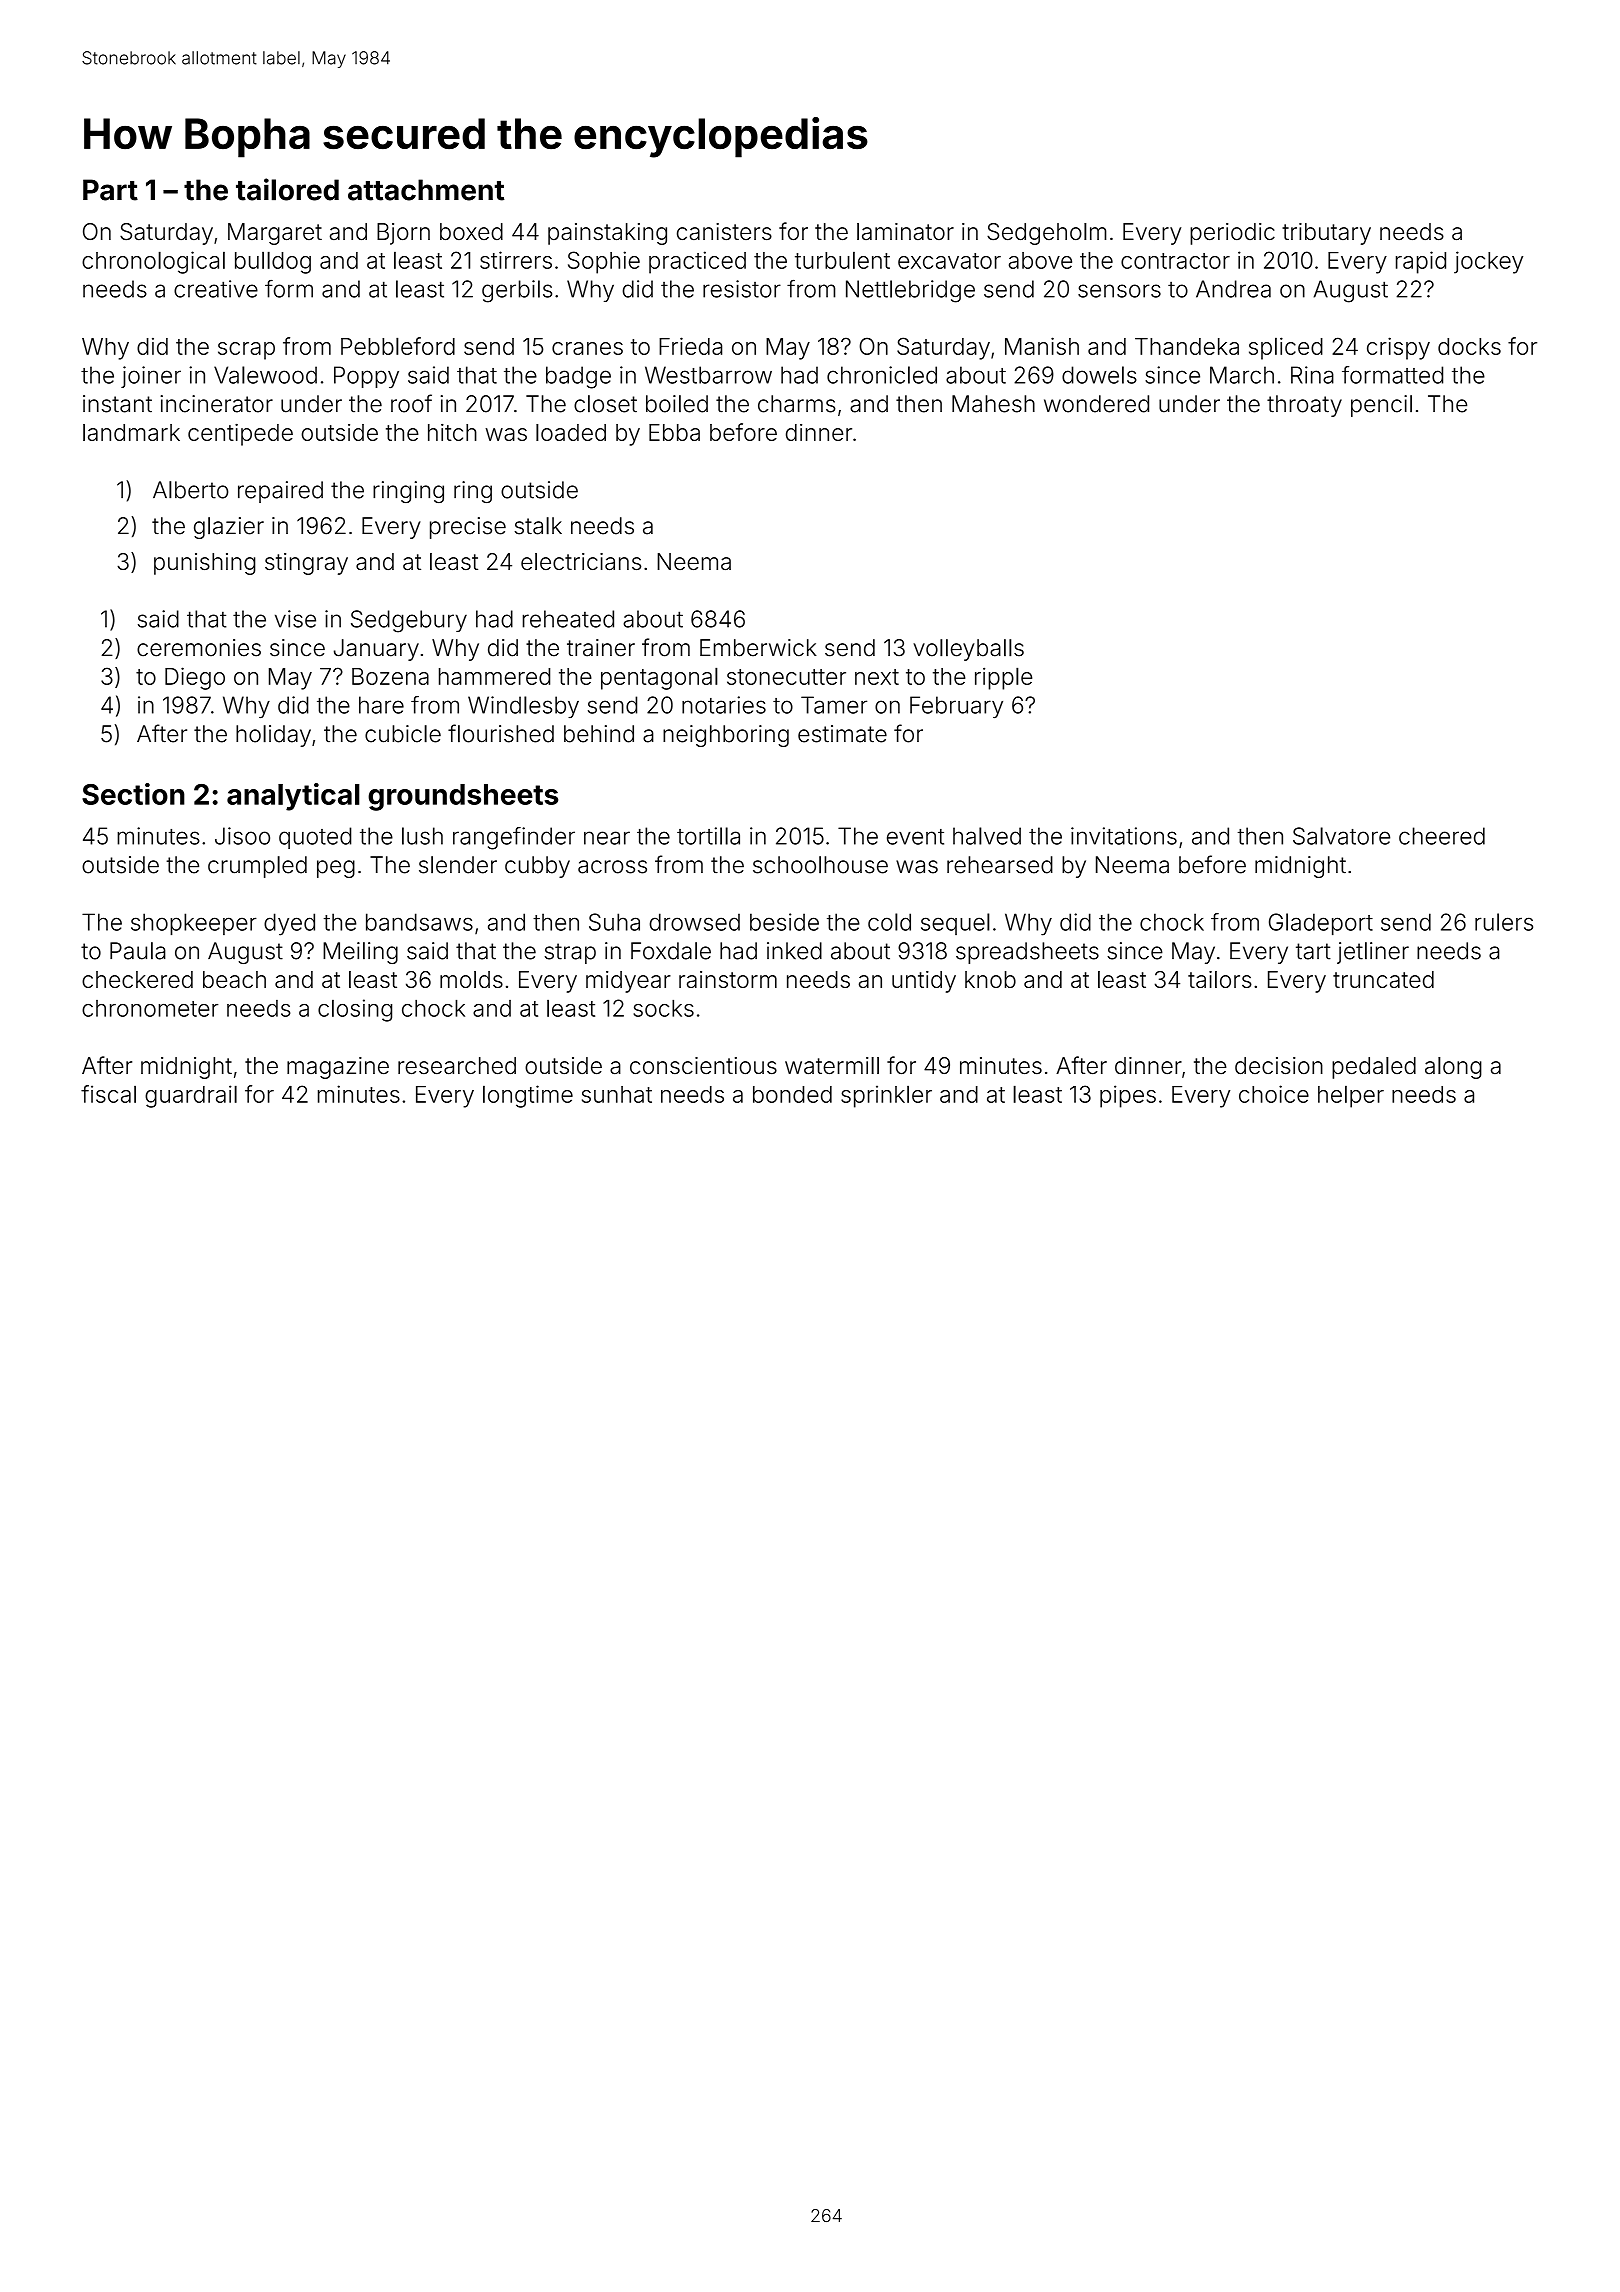  What do you see at coordinates (1442, 836) in the screenshot?
I see `cheered` at bounding box center [1442, 836].
